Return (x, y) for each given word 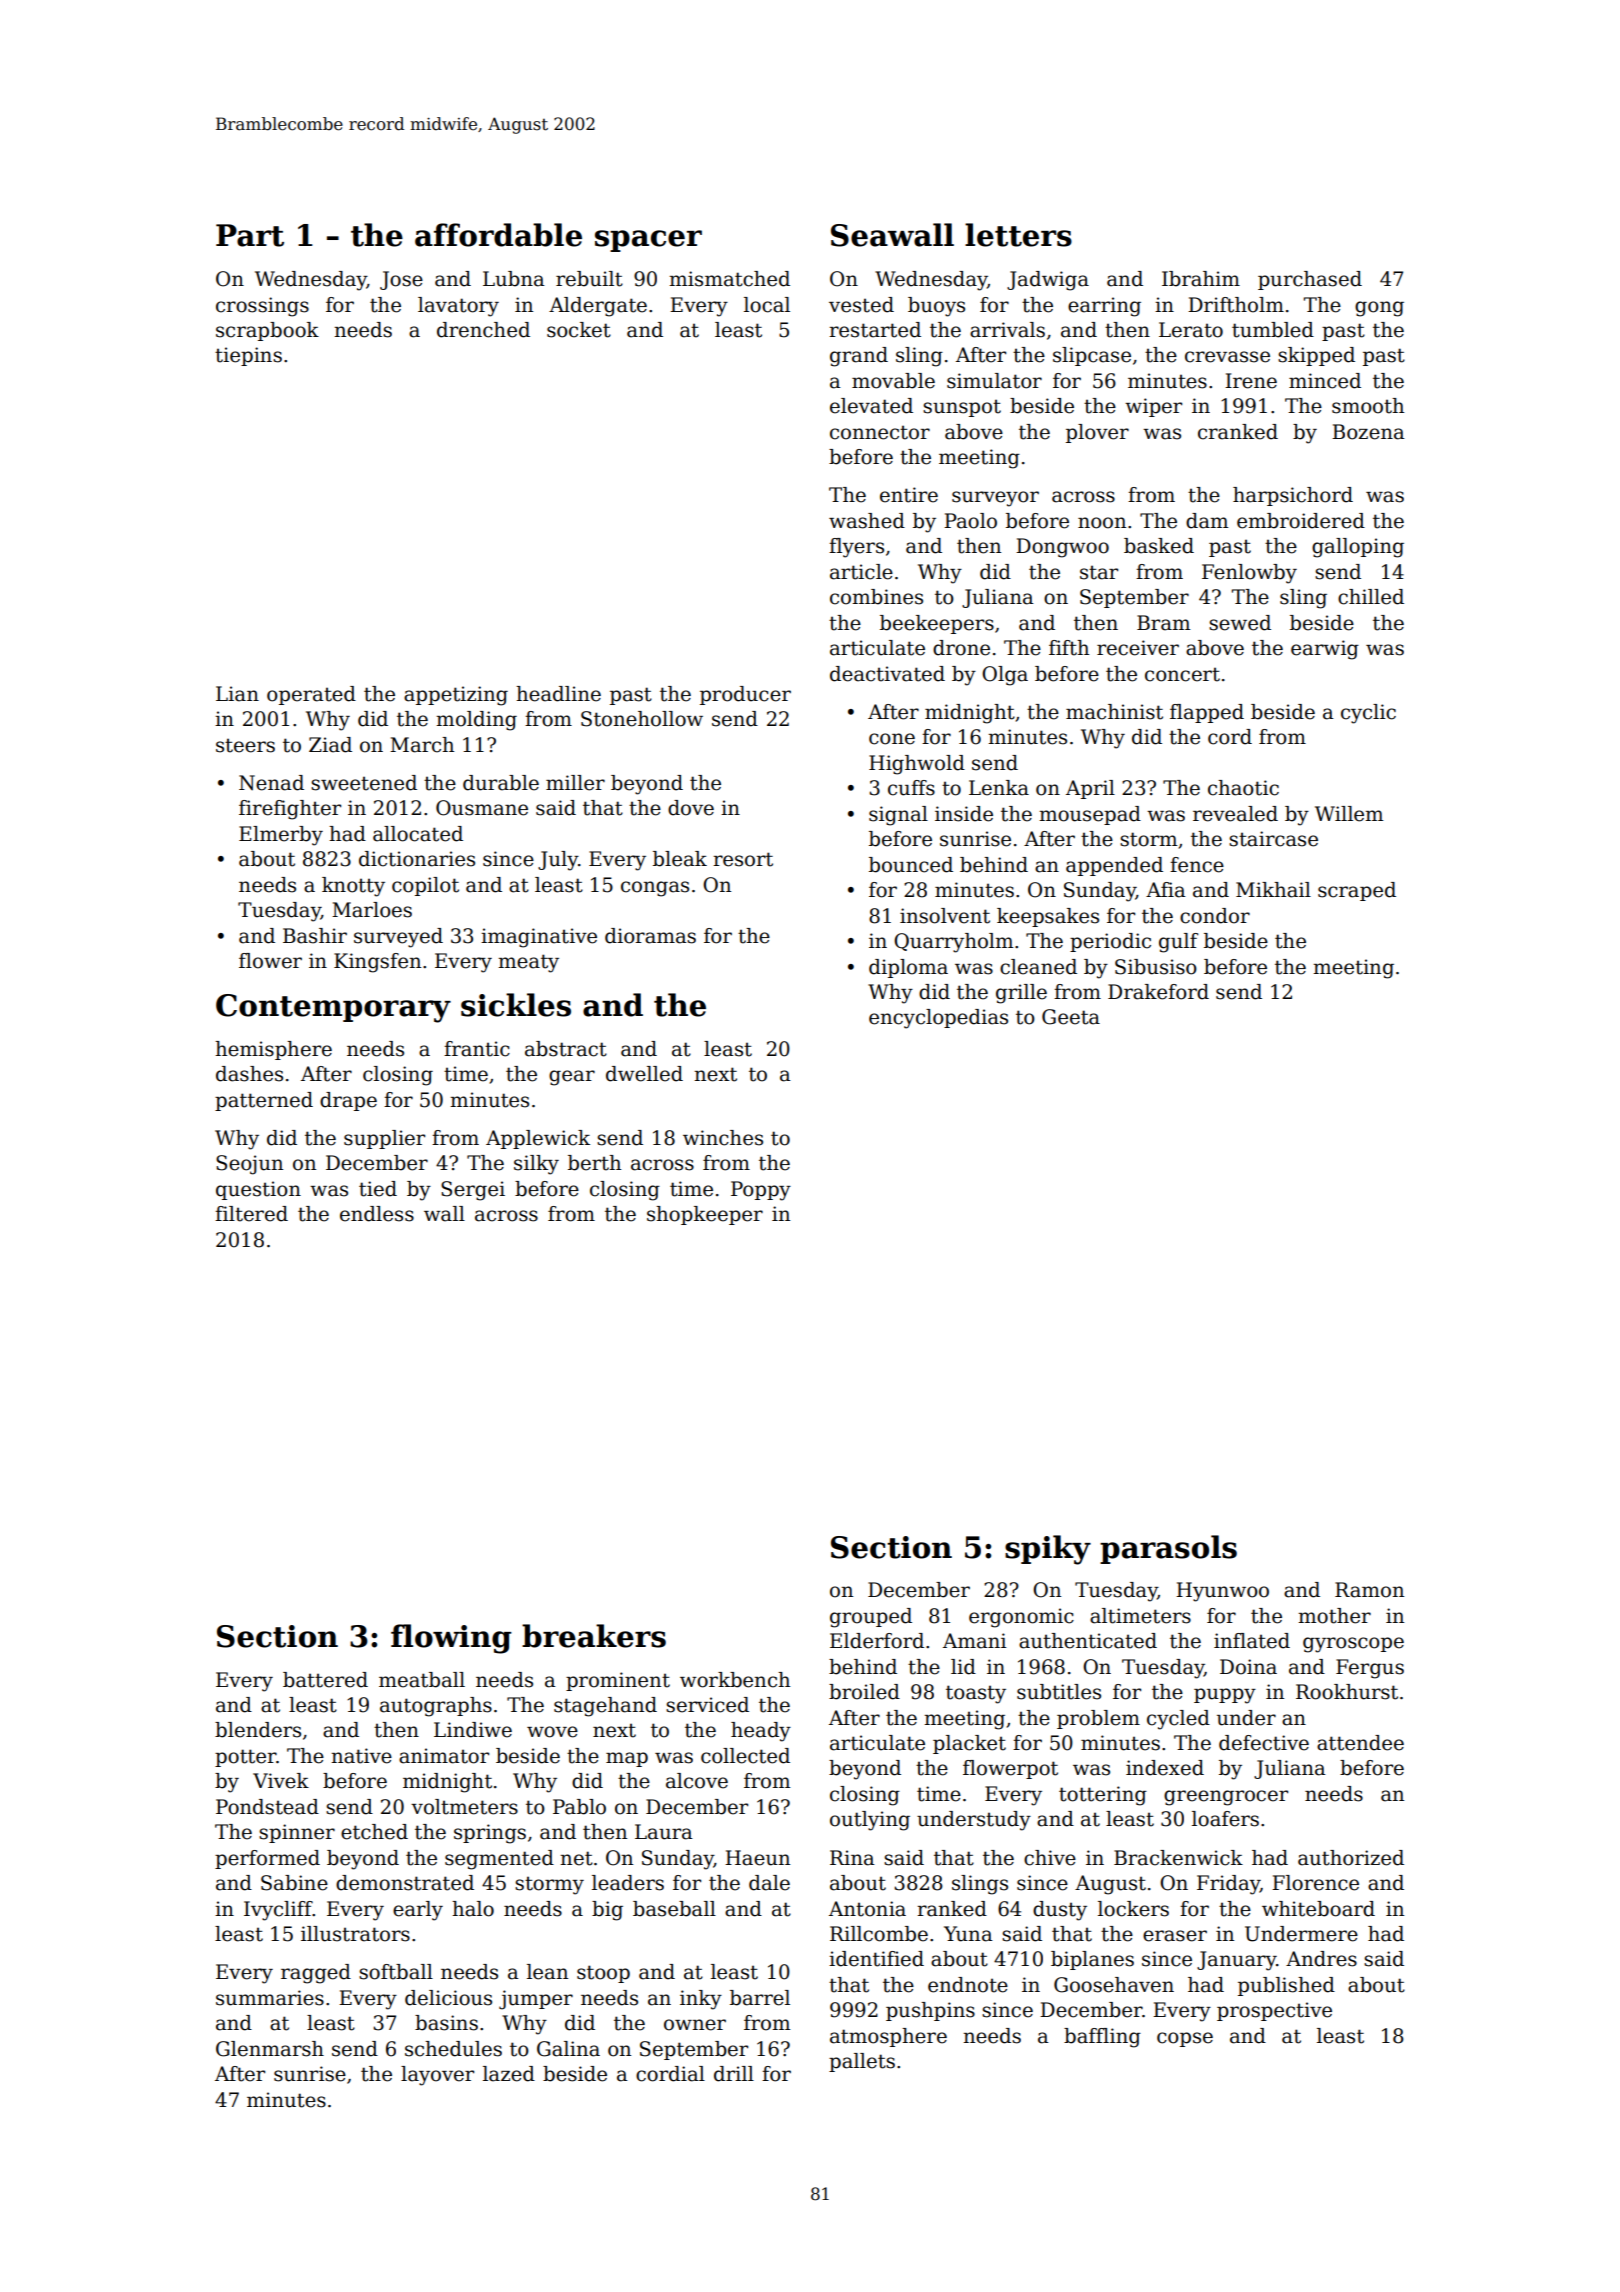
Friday (1228, 1885)
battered (325, 1680)
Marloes (372, 910)
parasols (1168, 1549)
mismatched (729, 279)
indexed (1165, 1768)
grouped (871, 1618)
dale (769, 1883)
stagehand (605, 1707)
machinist (1114, 712)
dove (691, 808)
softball (396, 1972)
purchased (1310, 280)
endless (377, 1214)
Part (250, 235)
